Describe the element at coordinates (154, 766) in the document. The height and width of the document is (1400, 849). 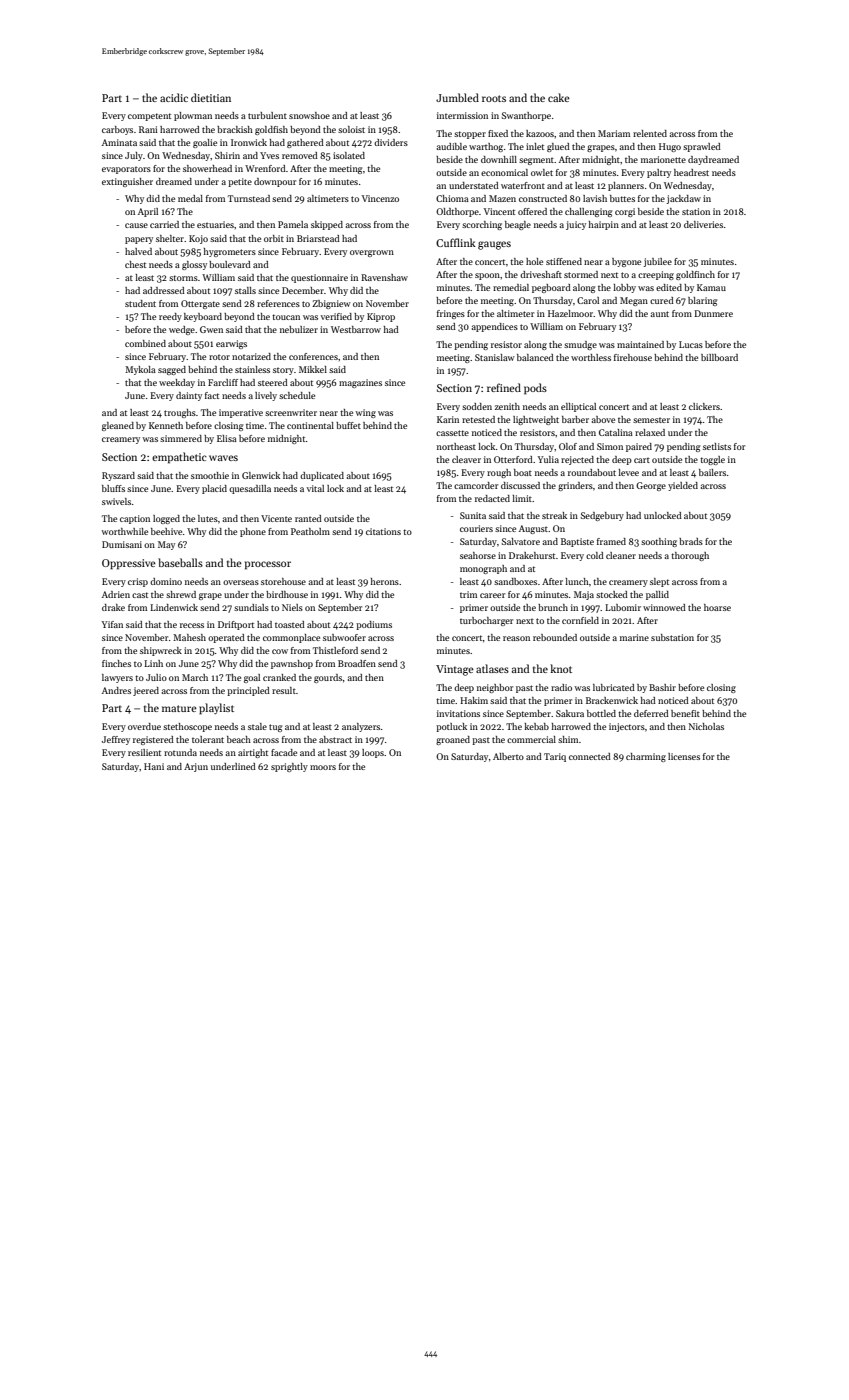
I see `Hani` at that location.
